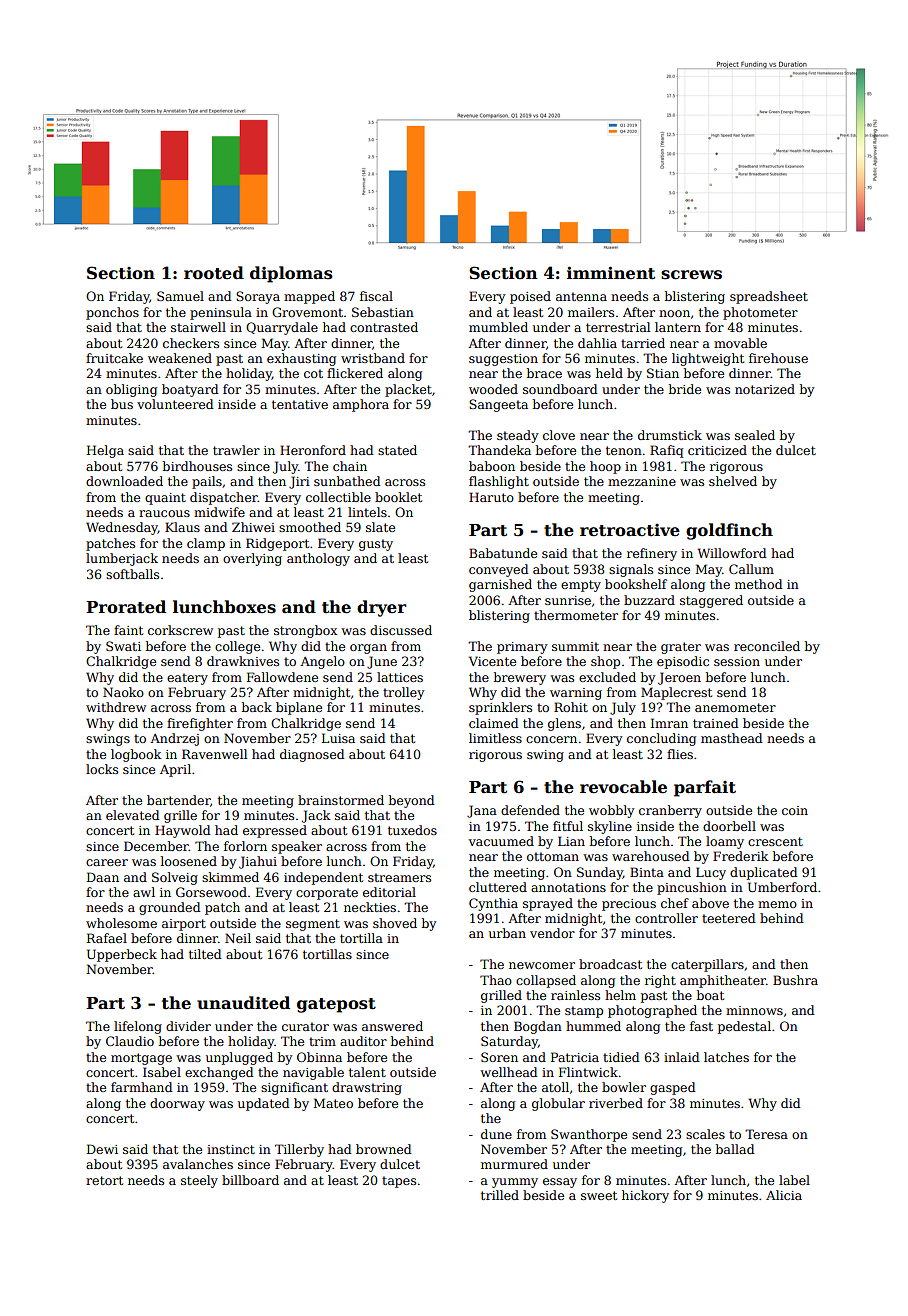 The image size is (908, 1316). I want to click on obliging, so click(131, 390).
